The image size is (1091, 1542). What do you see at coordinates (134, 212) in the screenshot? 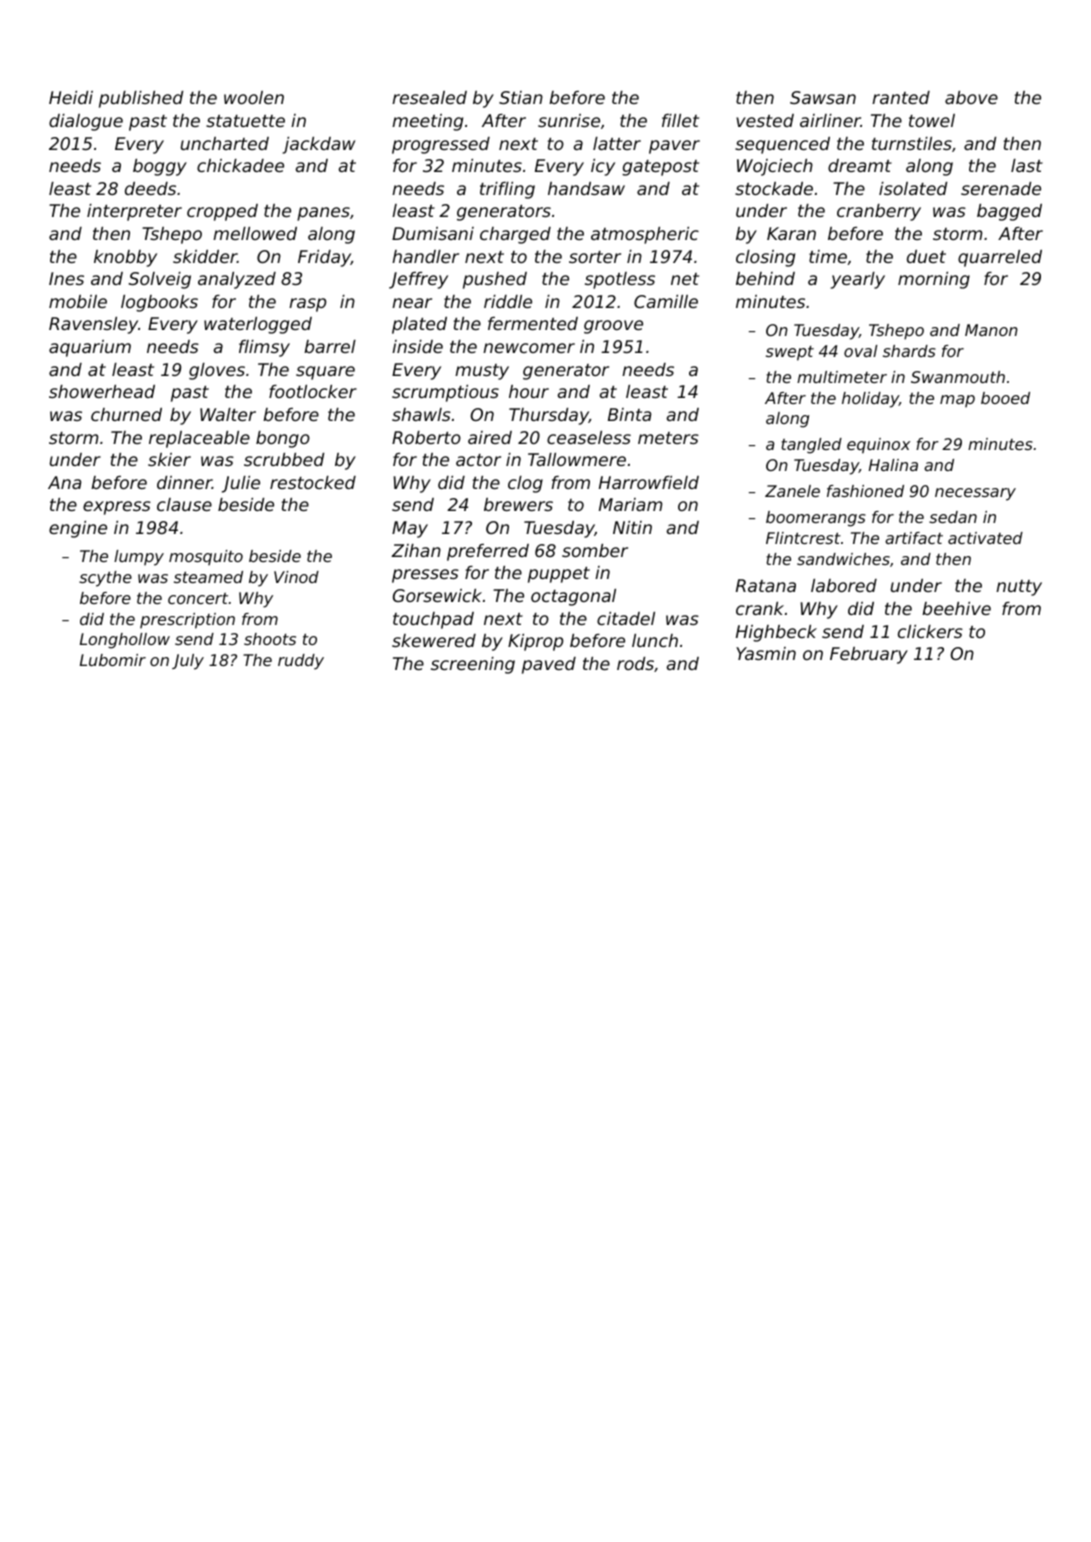
I see `interpreter` at bounding box center [134, 212].
